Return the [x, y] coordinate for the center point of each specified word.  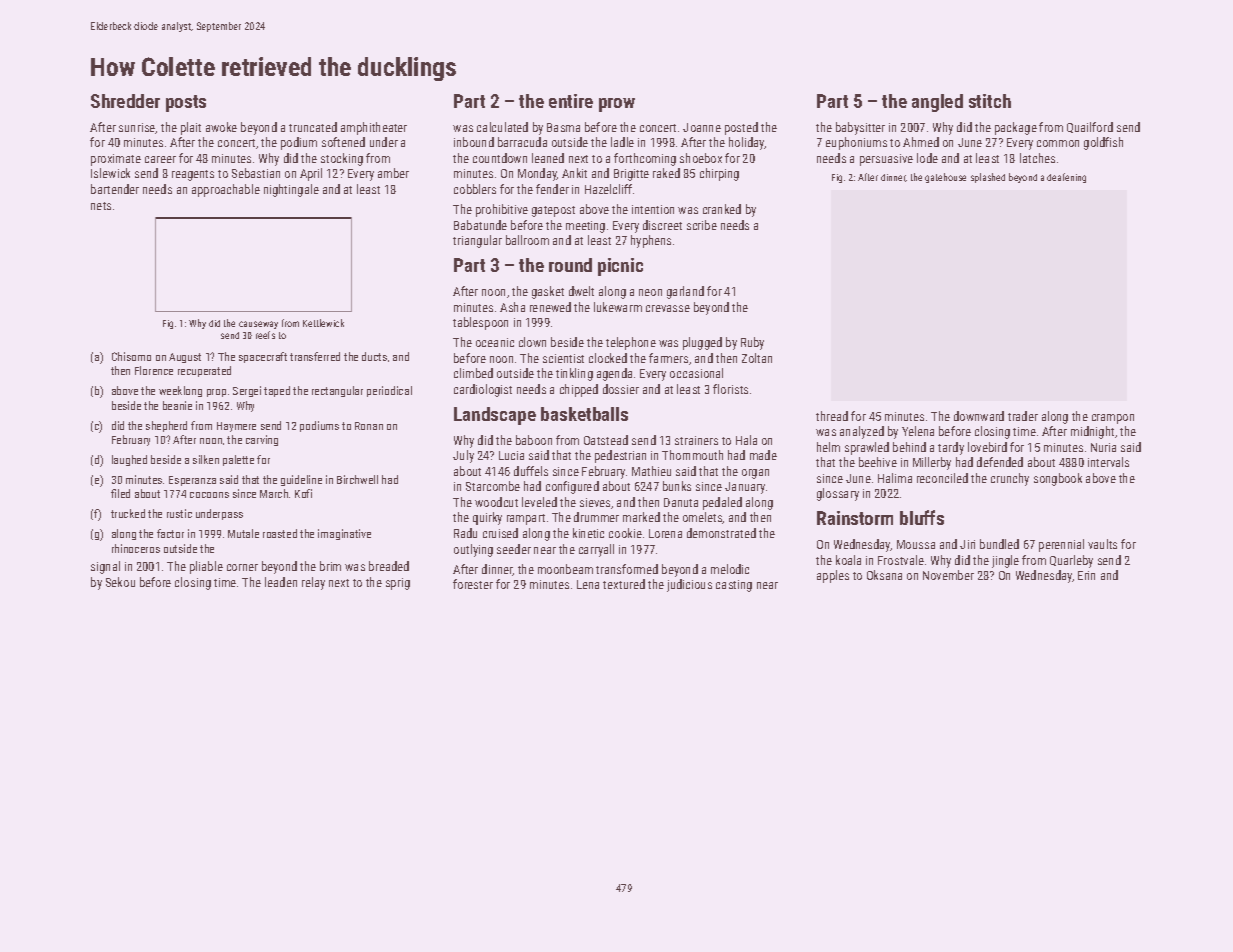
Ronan [369, 426]
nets [101, 206]
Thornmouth [692, 455]
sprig [398, 584]
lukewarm [618, 307]
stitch [990, 101]
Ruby [752, 343]
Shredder [125, 101]
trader [1023, 416]
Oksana [884, 575]
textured [624, 584]
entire [571, 101]
